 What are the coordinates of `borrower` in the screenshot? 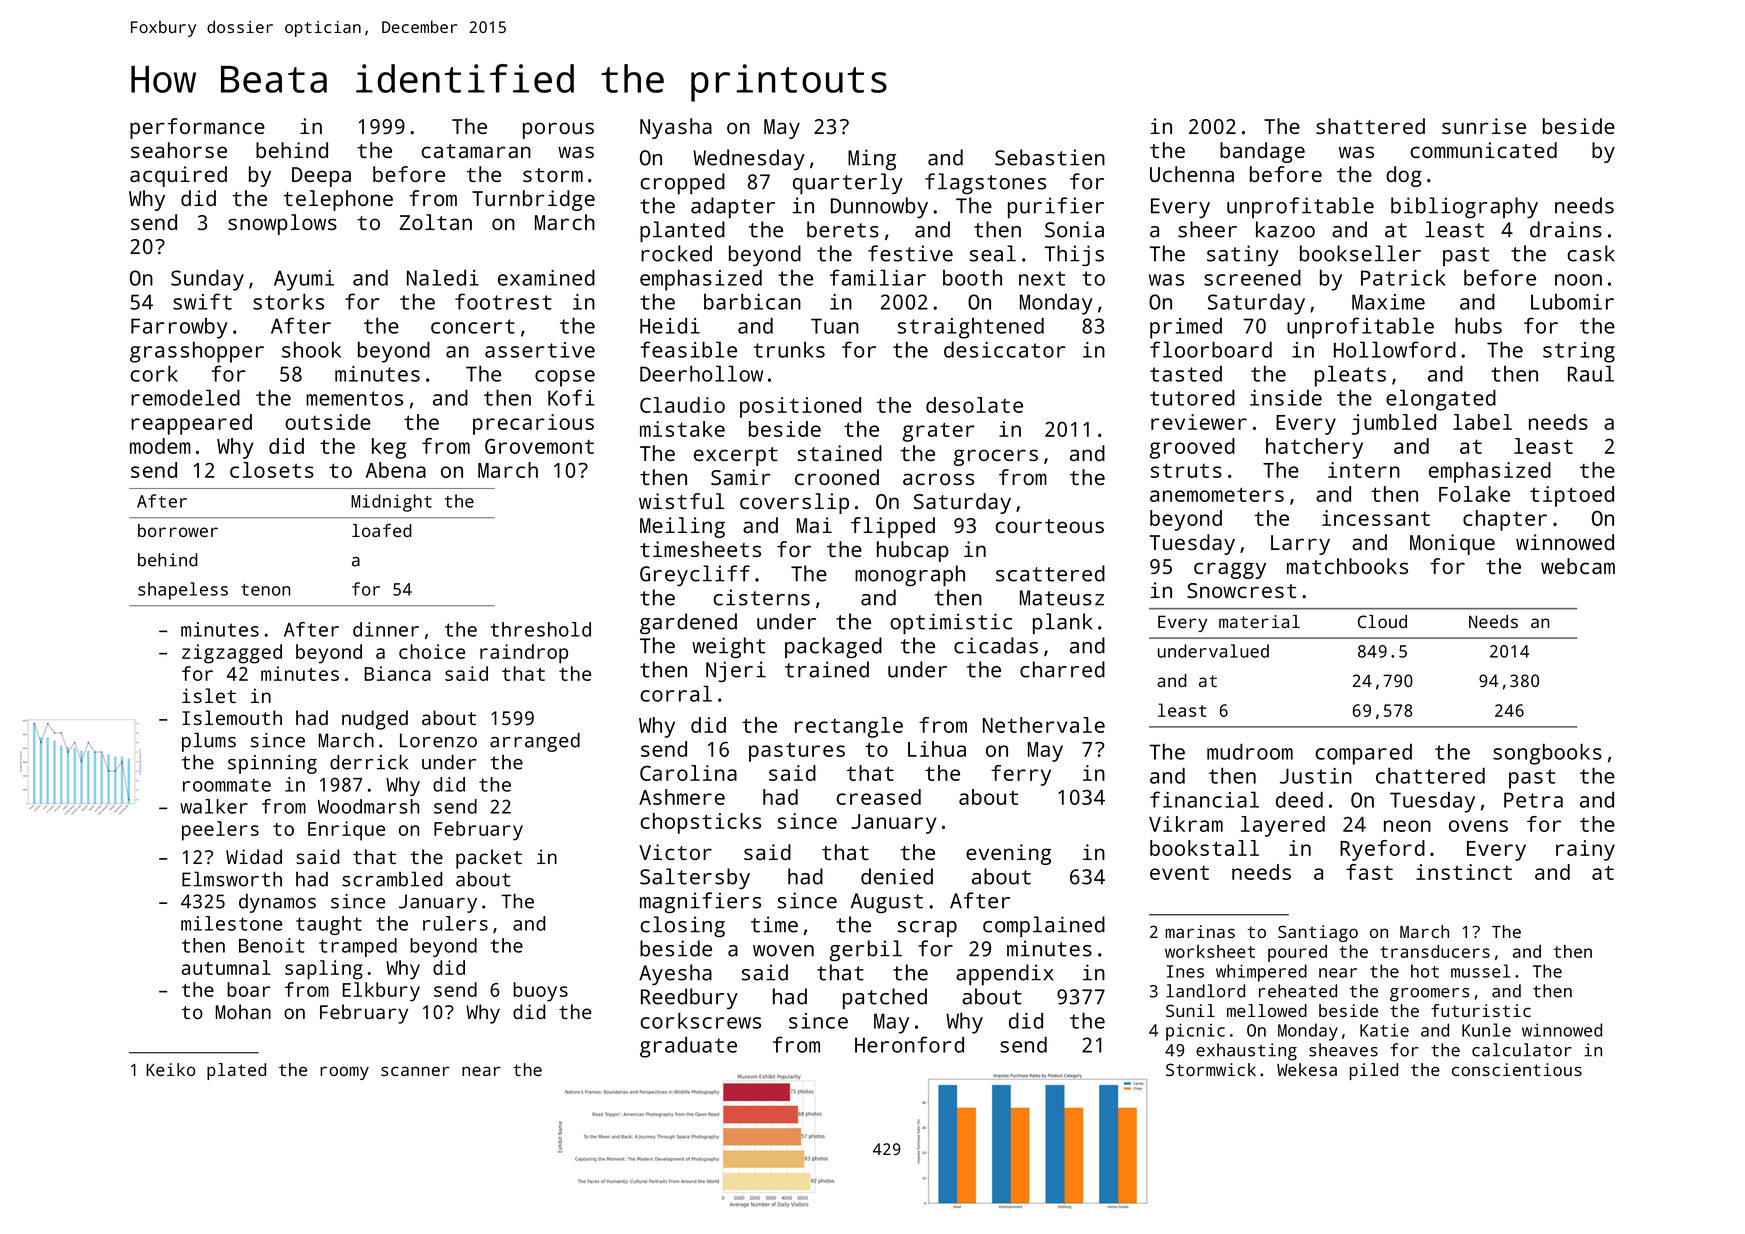 It's located at (178, 530).
